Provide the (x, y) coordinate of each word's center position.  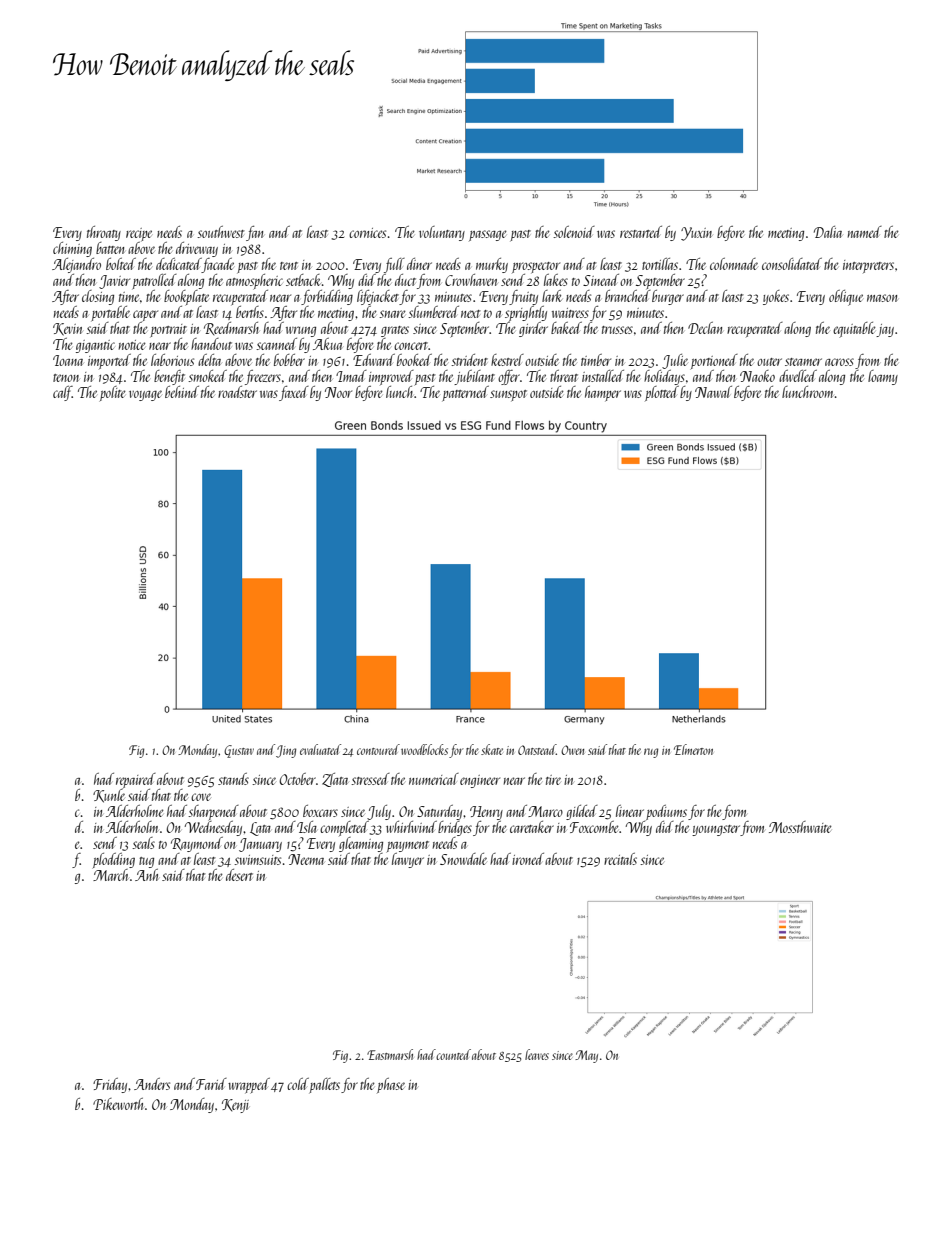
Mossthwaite (800, 827)
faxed (294, 393)
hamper (603, 393)
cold (298, 1084)
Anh (146, 875)
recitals (620, 859)
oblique (846, 298)
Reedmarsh (231, 328)
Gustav (239, 751)
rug (651, 753)
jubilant (474, 377)
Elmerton (693, 749)
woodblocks (424, 749)
